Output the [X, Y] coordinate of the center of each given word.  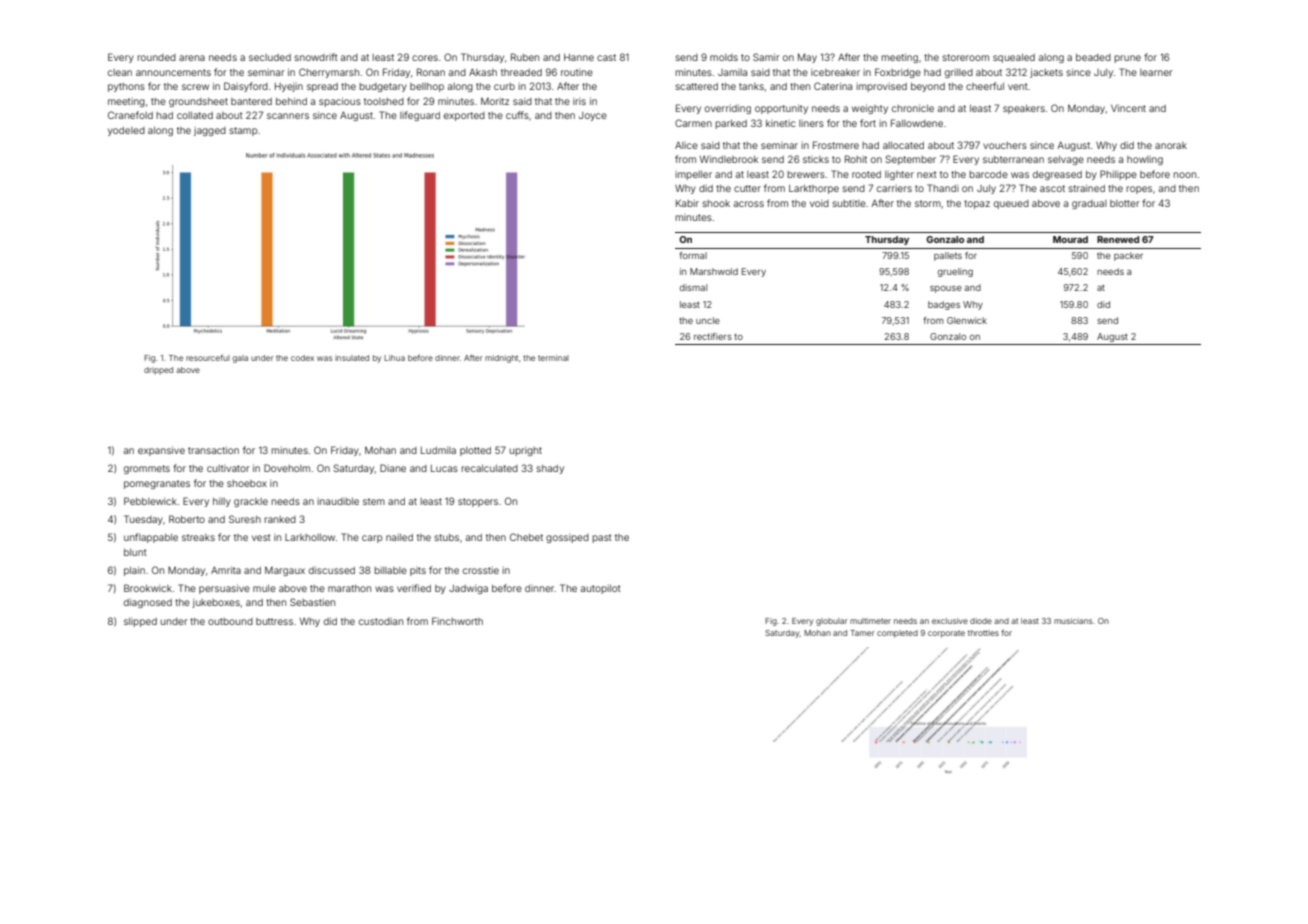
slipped [140, 622]
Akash [483, 72]
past [602, 538]
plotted [475, 451]
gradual [1089, 204]
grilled [959, 73]
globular [832, 622]
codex [302, 358]
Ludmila [438, 450]
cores [425, 58]
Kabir [687, 203]
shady [550, 469]
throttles [983, 633]
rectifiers [713, 336]
